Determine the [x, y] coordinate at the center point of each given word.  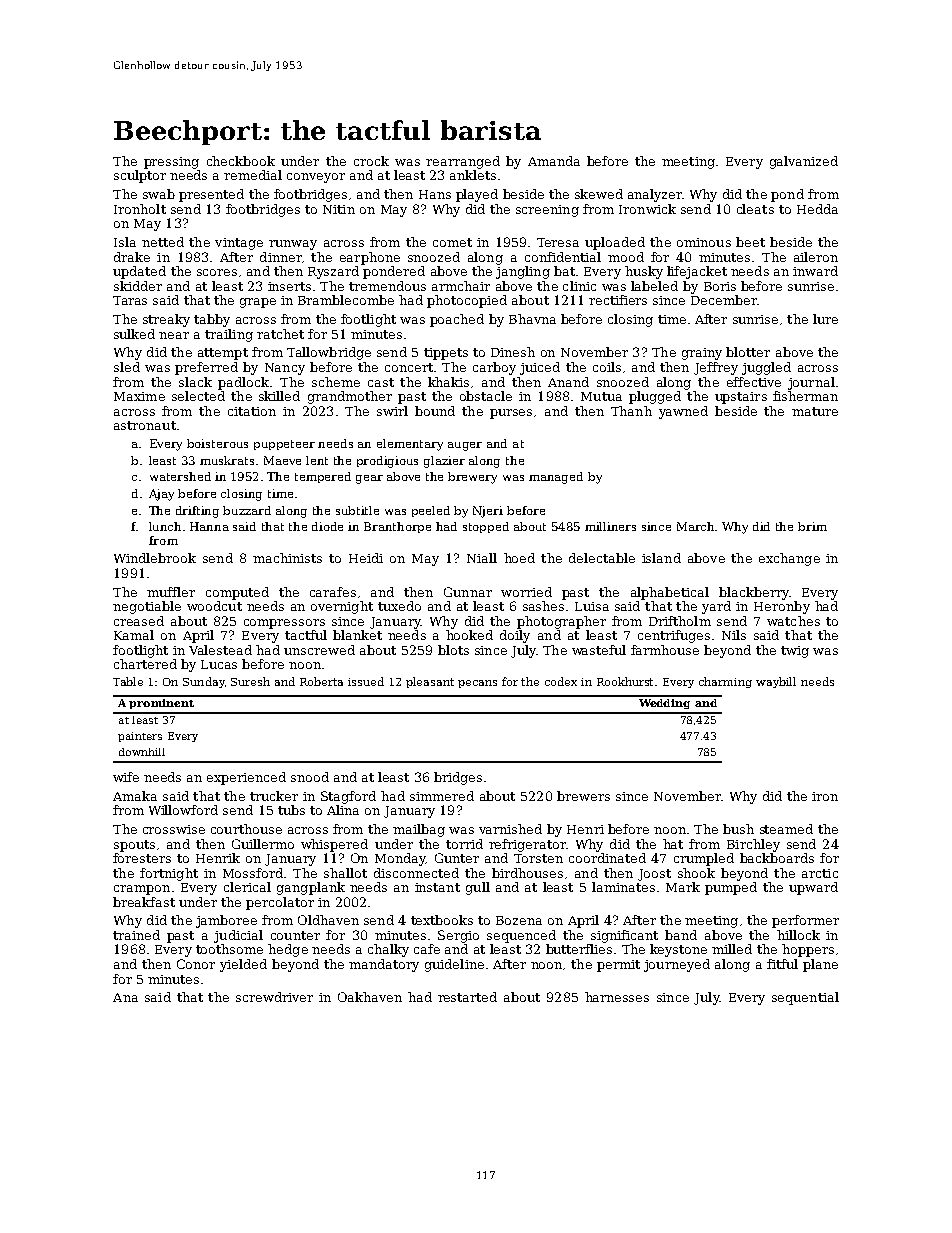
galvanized [804, 162]
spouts [134, 846]
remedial [253, 175]
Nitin [339, 209]
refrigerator [527, 845]
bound [435, 411]
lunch [165, 526]
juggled [766, 368]
